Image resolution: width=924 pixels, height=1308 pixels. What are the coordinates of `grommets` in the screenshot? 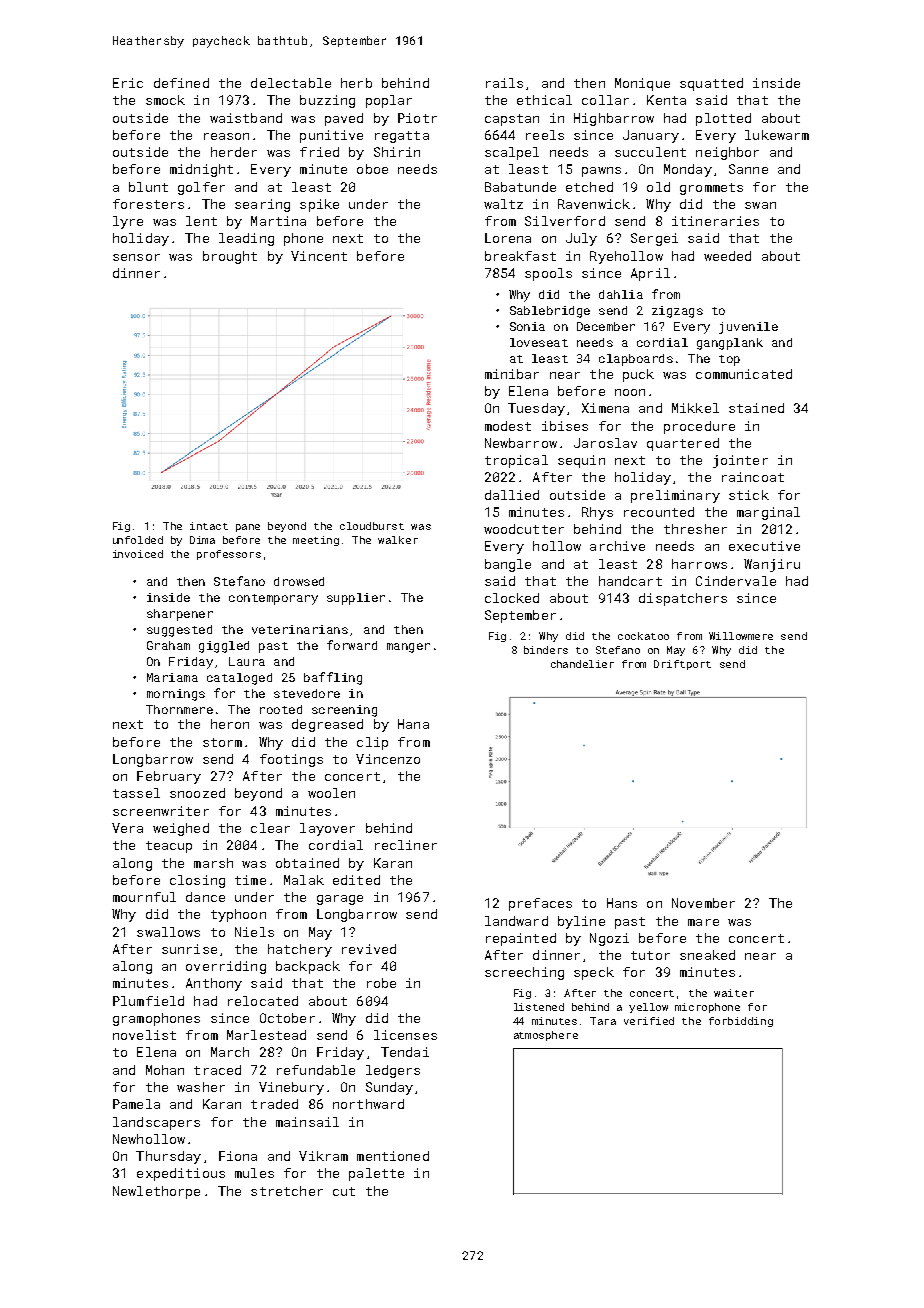 It's located at (711, 189).
